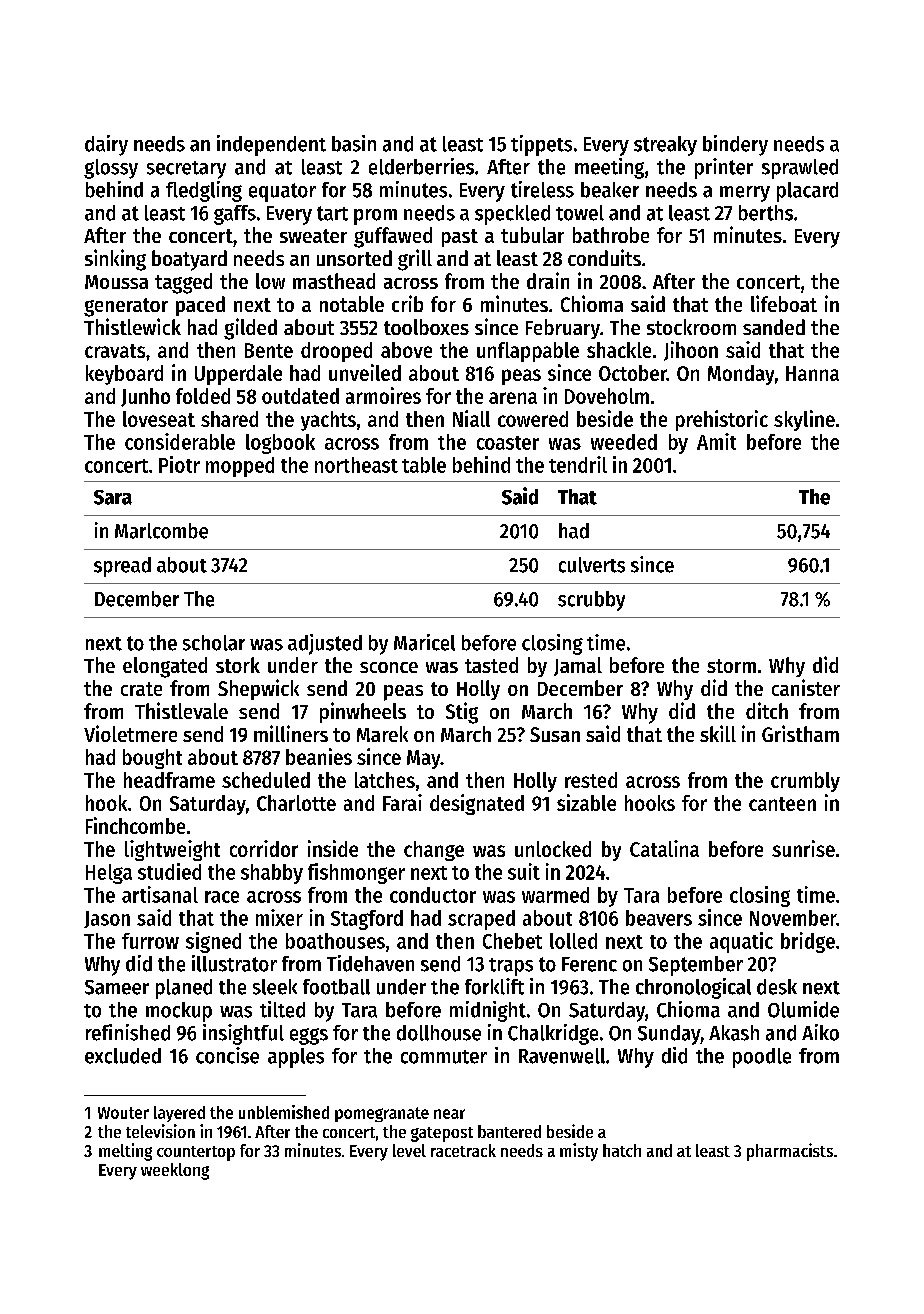 This document has width=924, height=1314. Describe the element at coordinates (624, 442) in the document. I see `weeded` at that location.
